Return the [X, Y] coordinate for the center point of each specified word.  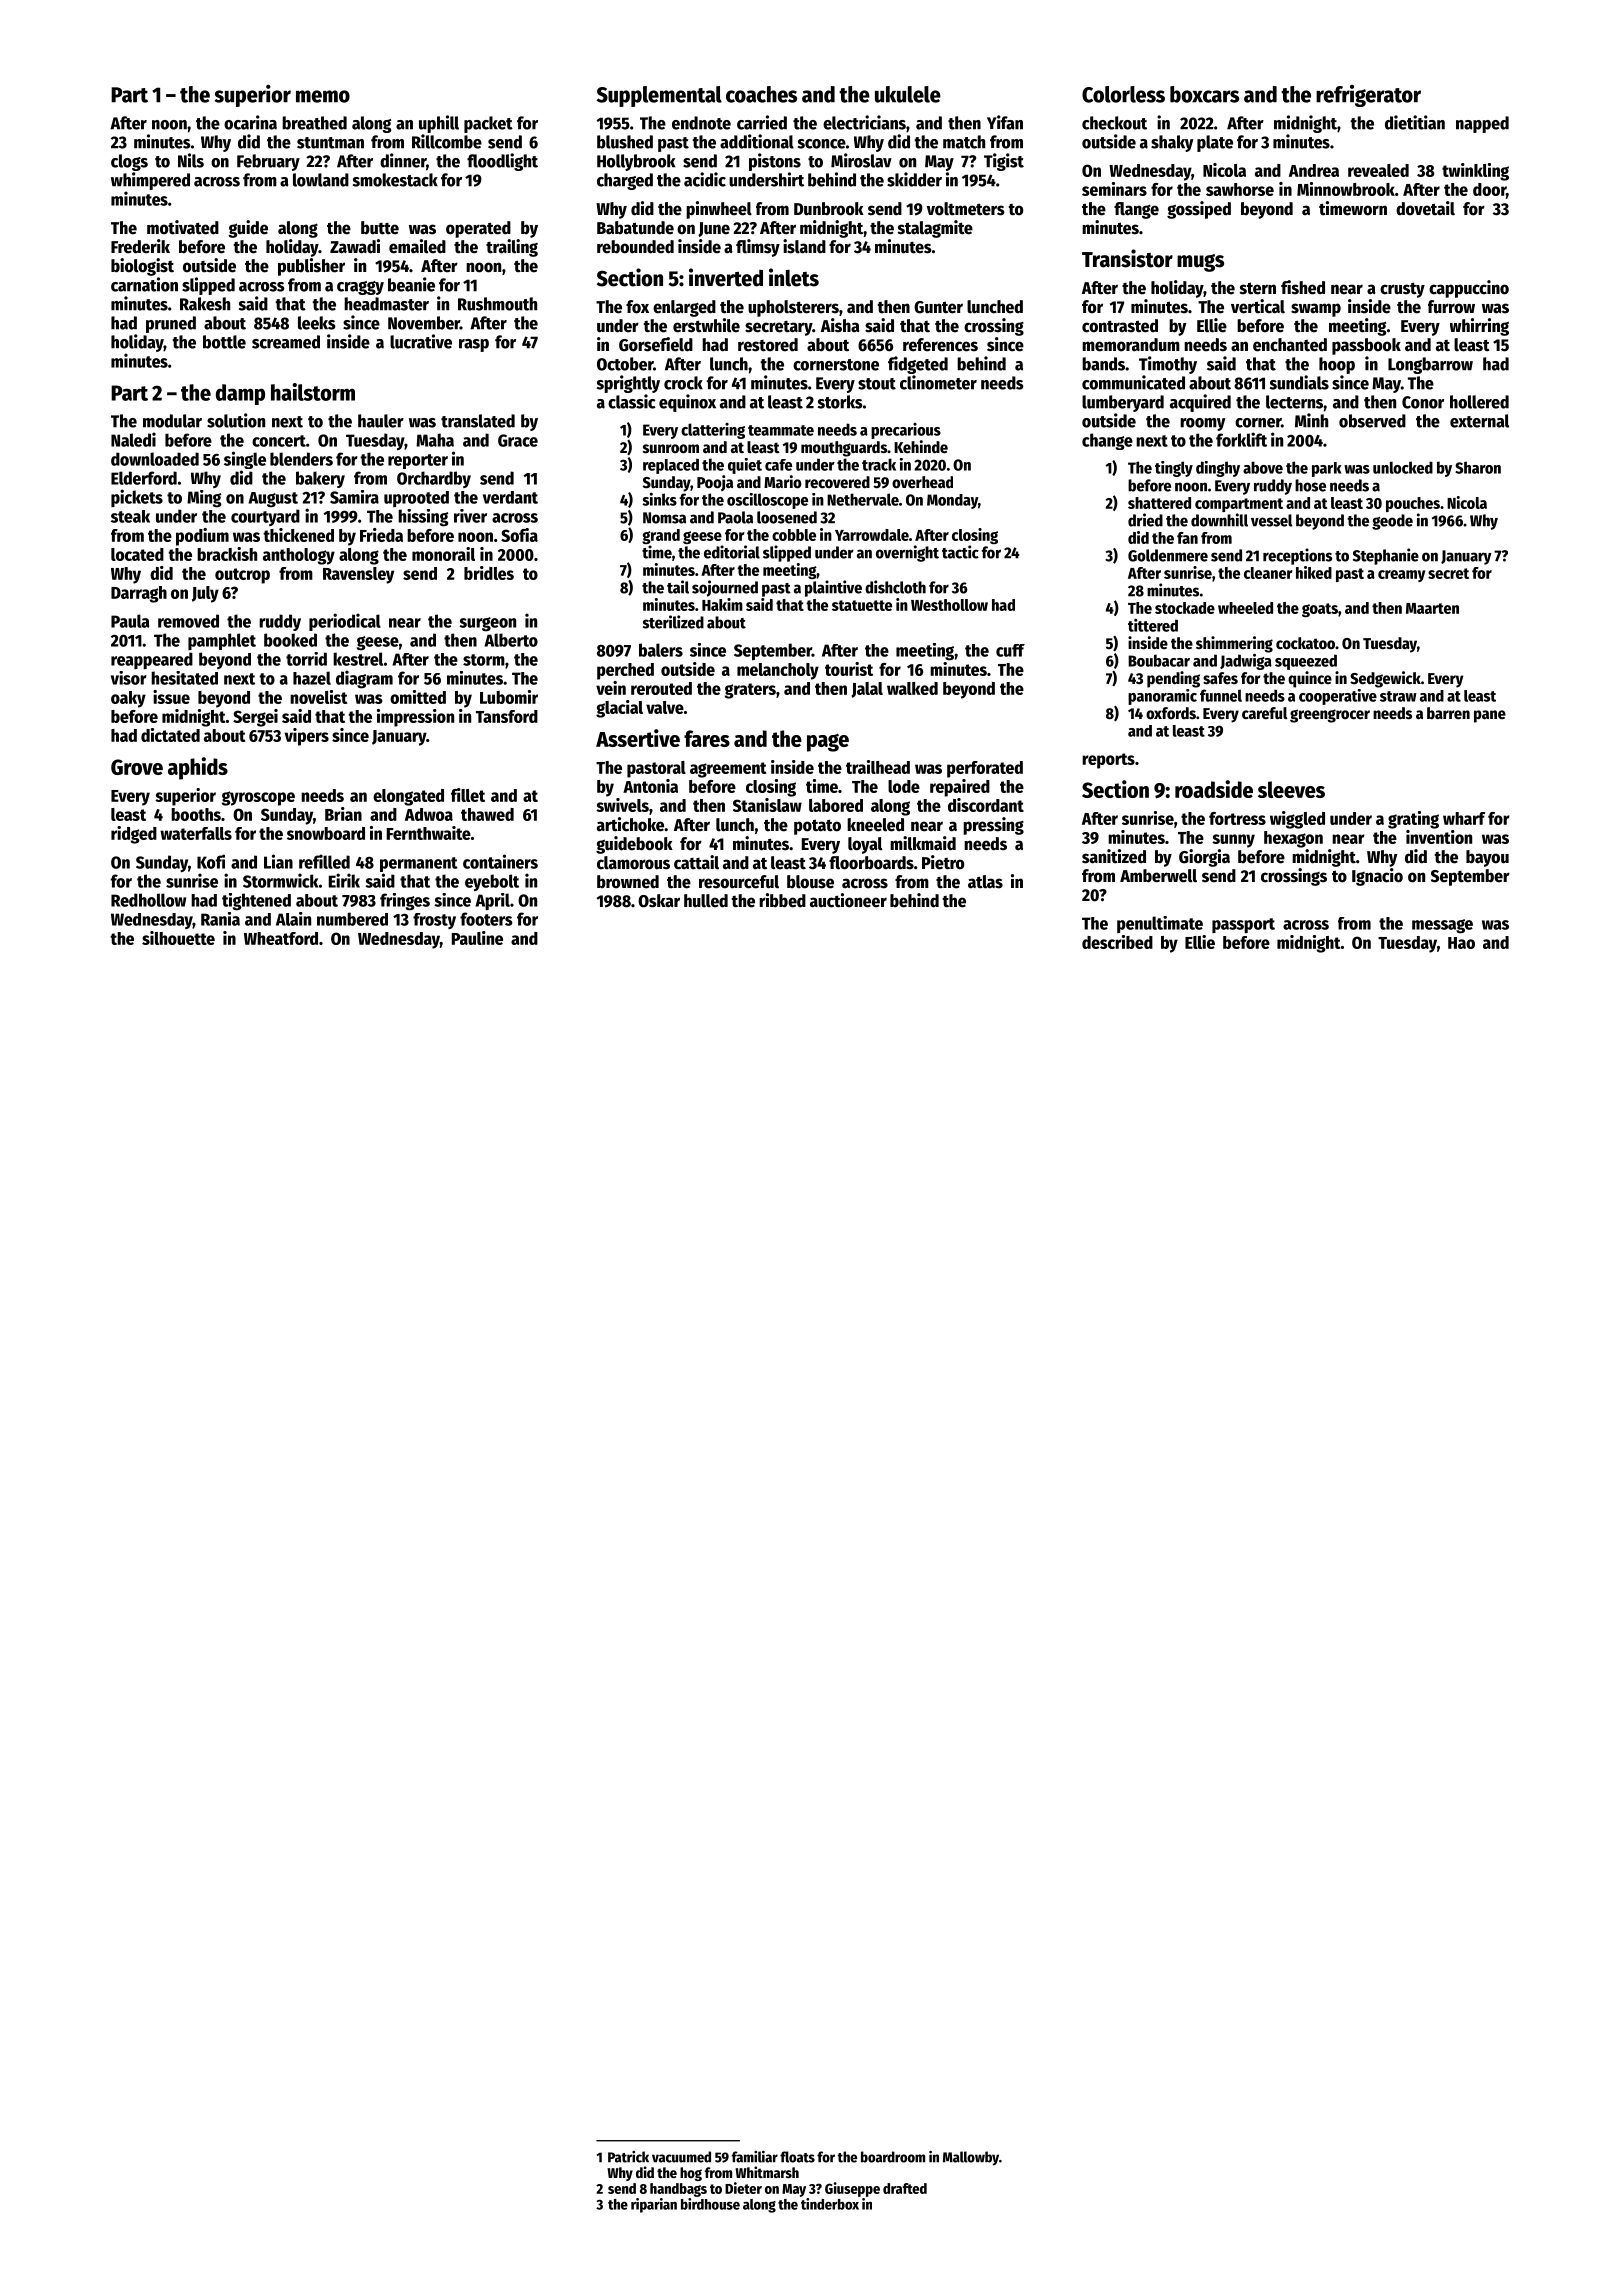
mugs [1200, 263]
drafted [905, 2188]
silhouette [178, 938]
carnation [144, 284]
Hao [1461, 943]
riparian [654, 2205]
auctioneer [848, 900]
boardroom [893, 2157]
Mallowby [971, 2158]
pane [1490, 716]
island [804, 246]
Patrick [628, 2157]
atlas [985, 882]
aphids [198, 768]
